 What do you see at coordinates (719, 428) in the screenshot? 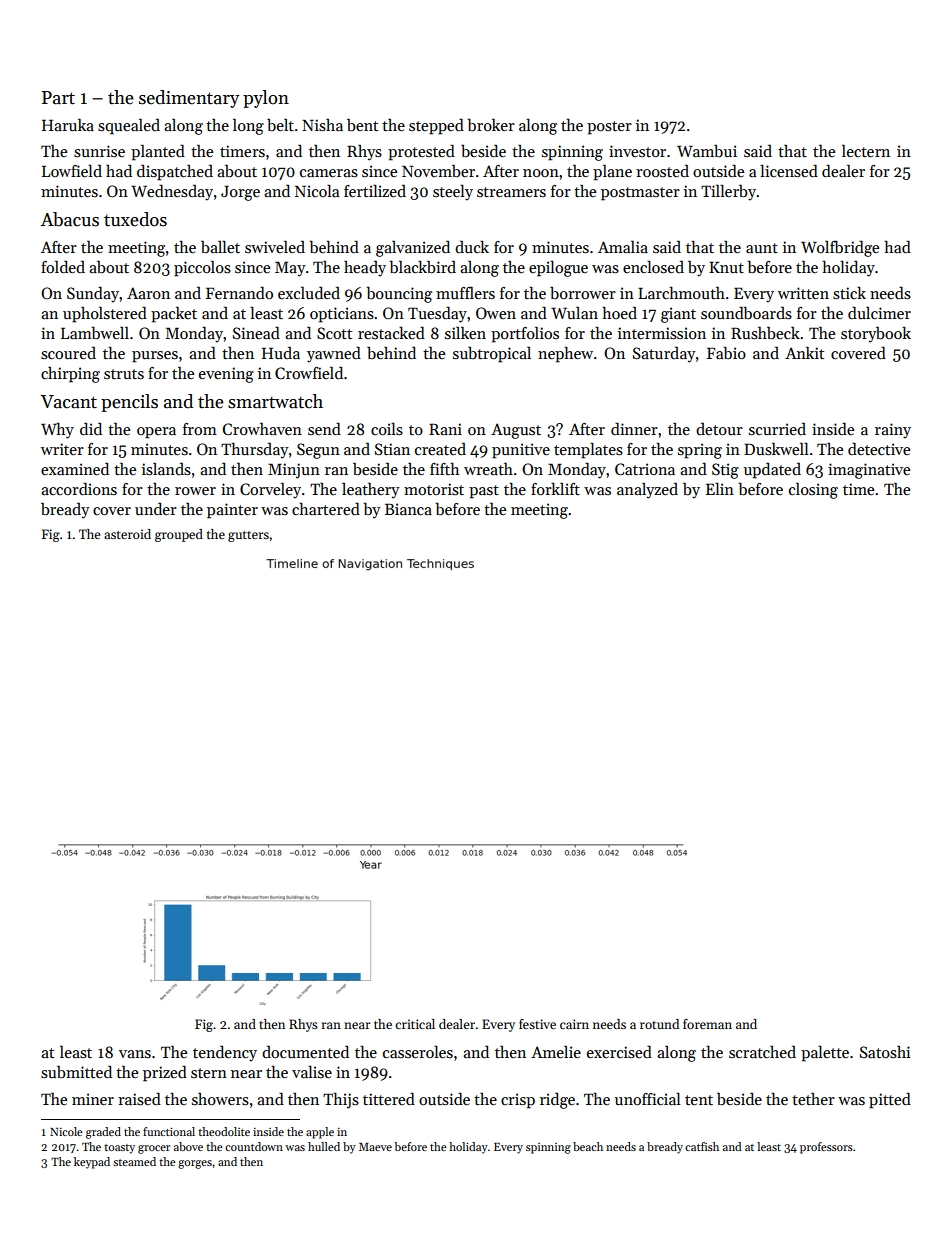
I see `detour` at bounding box center [719, 428].
